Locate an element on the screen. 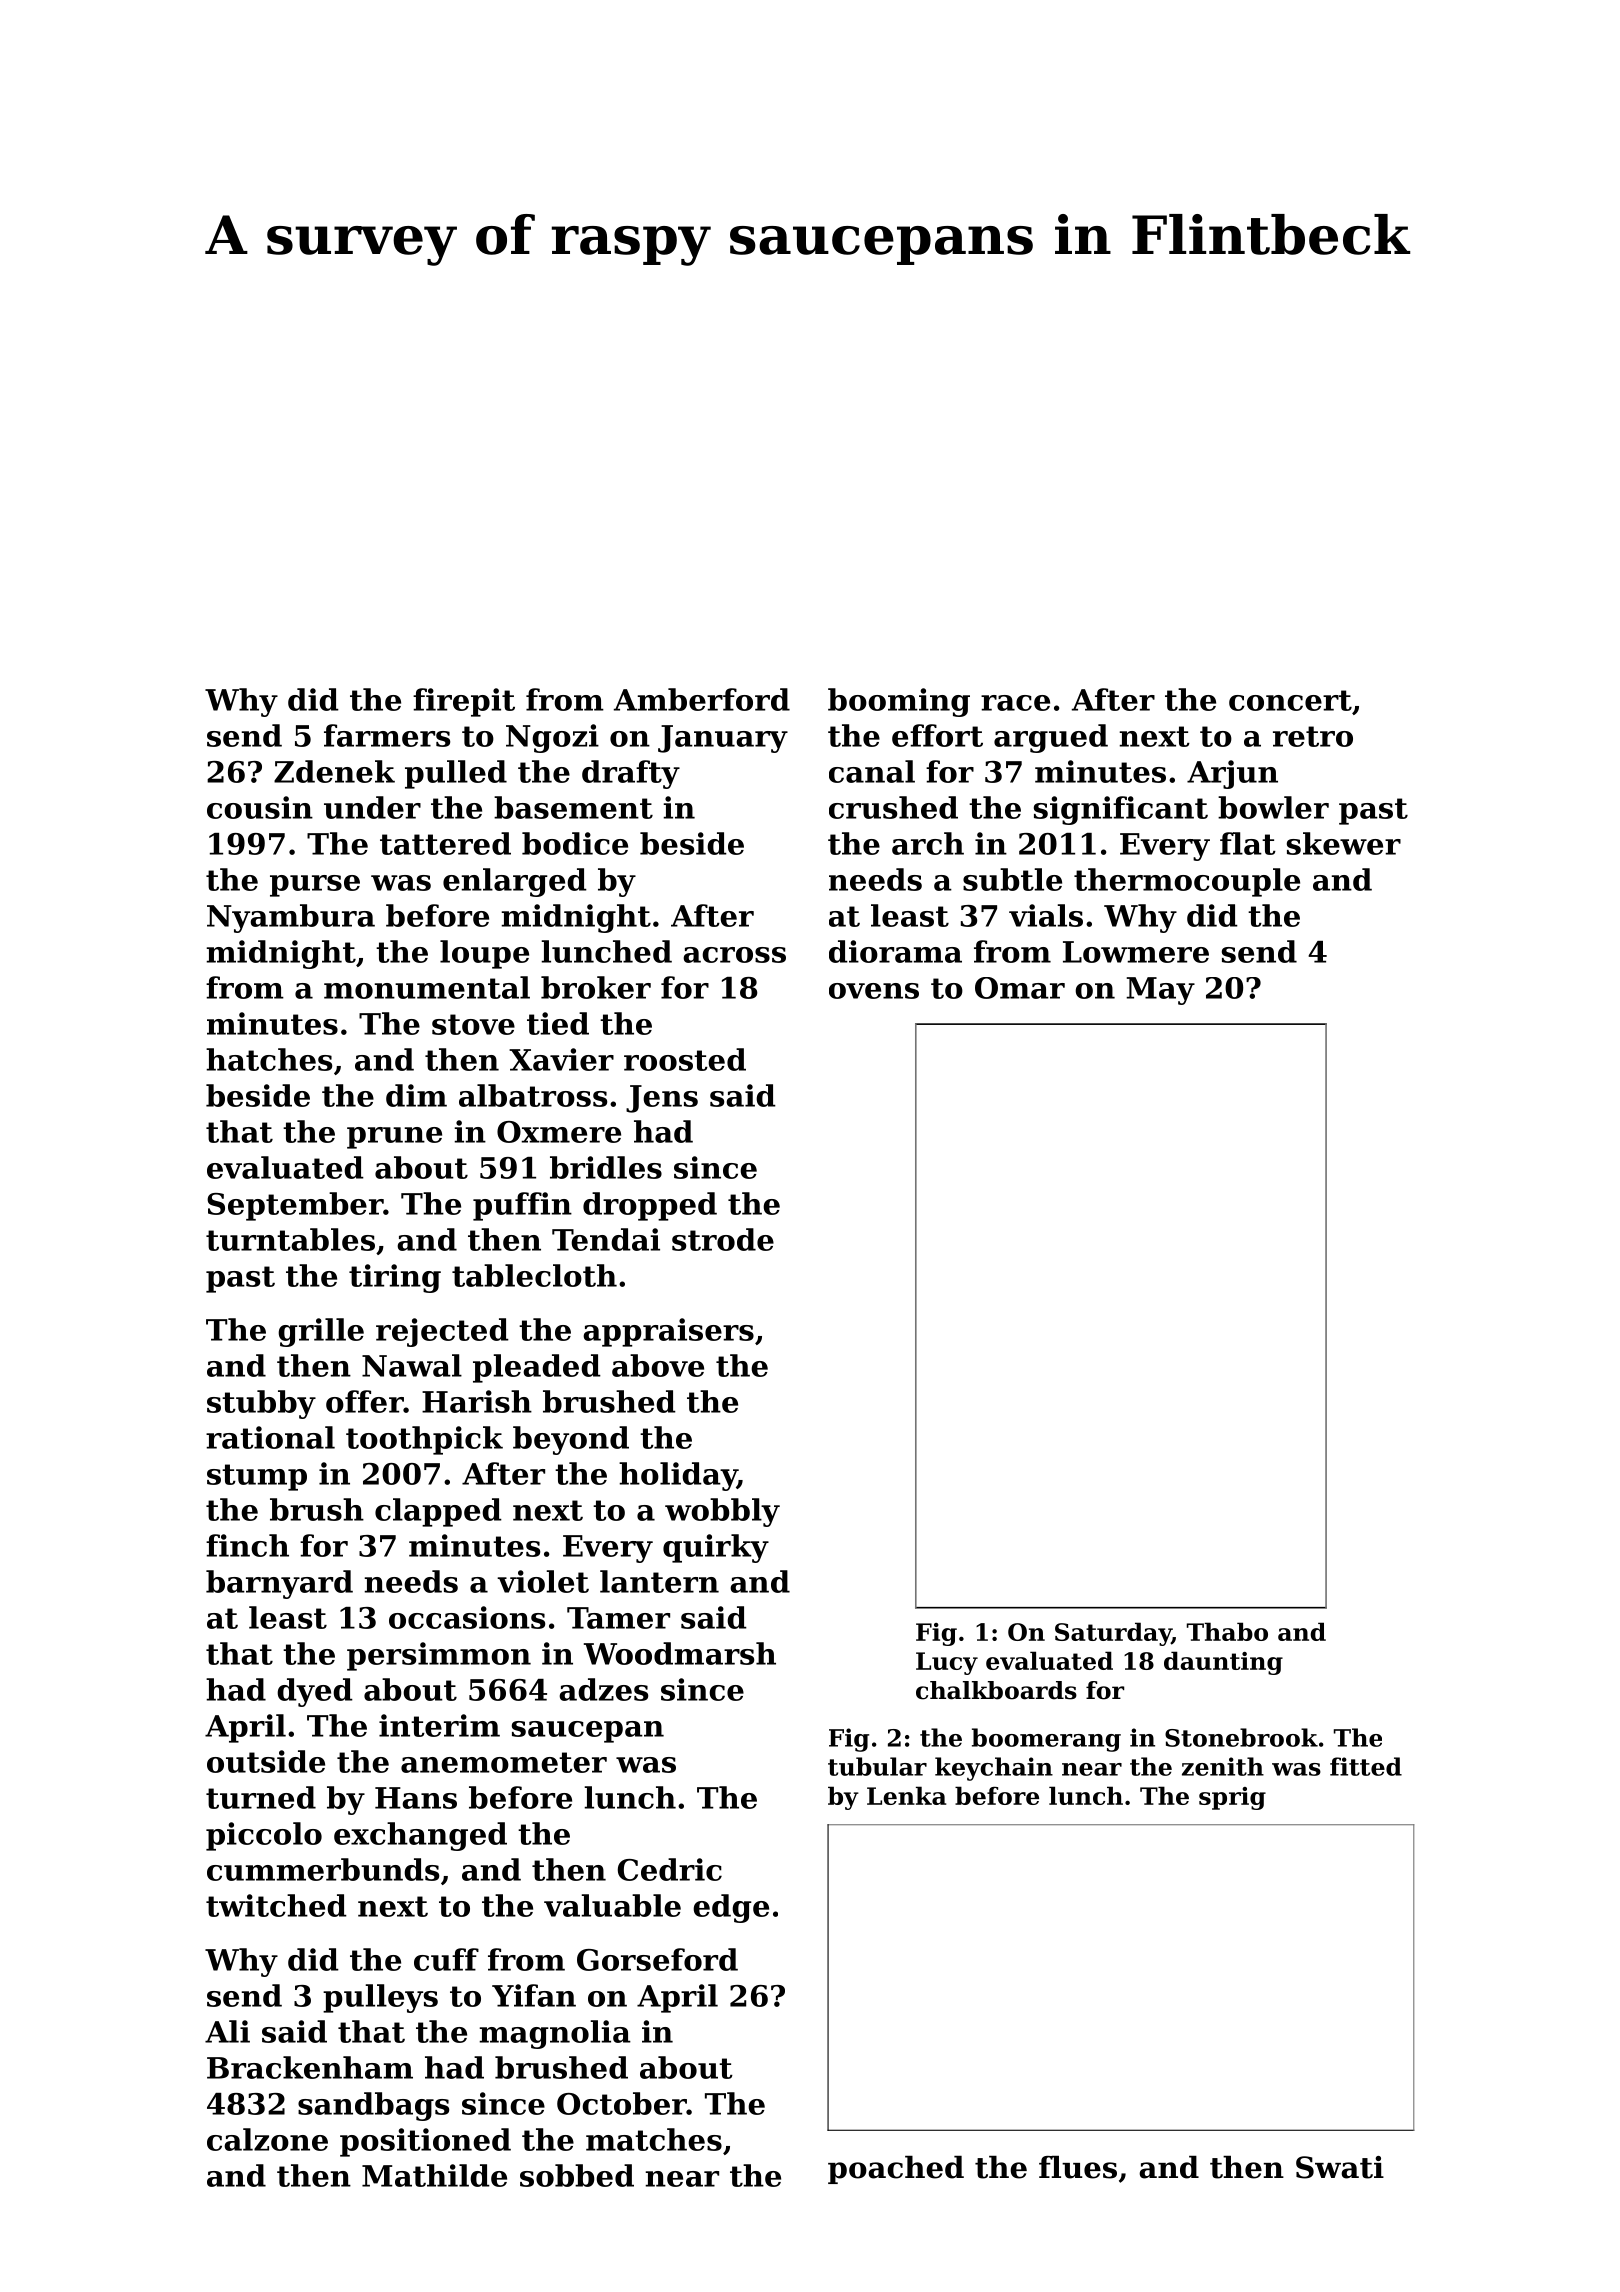 The image size is (1620, 2292). May is located at coordinates (1160, 991).
